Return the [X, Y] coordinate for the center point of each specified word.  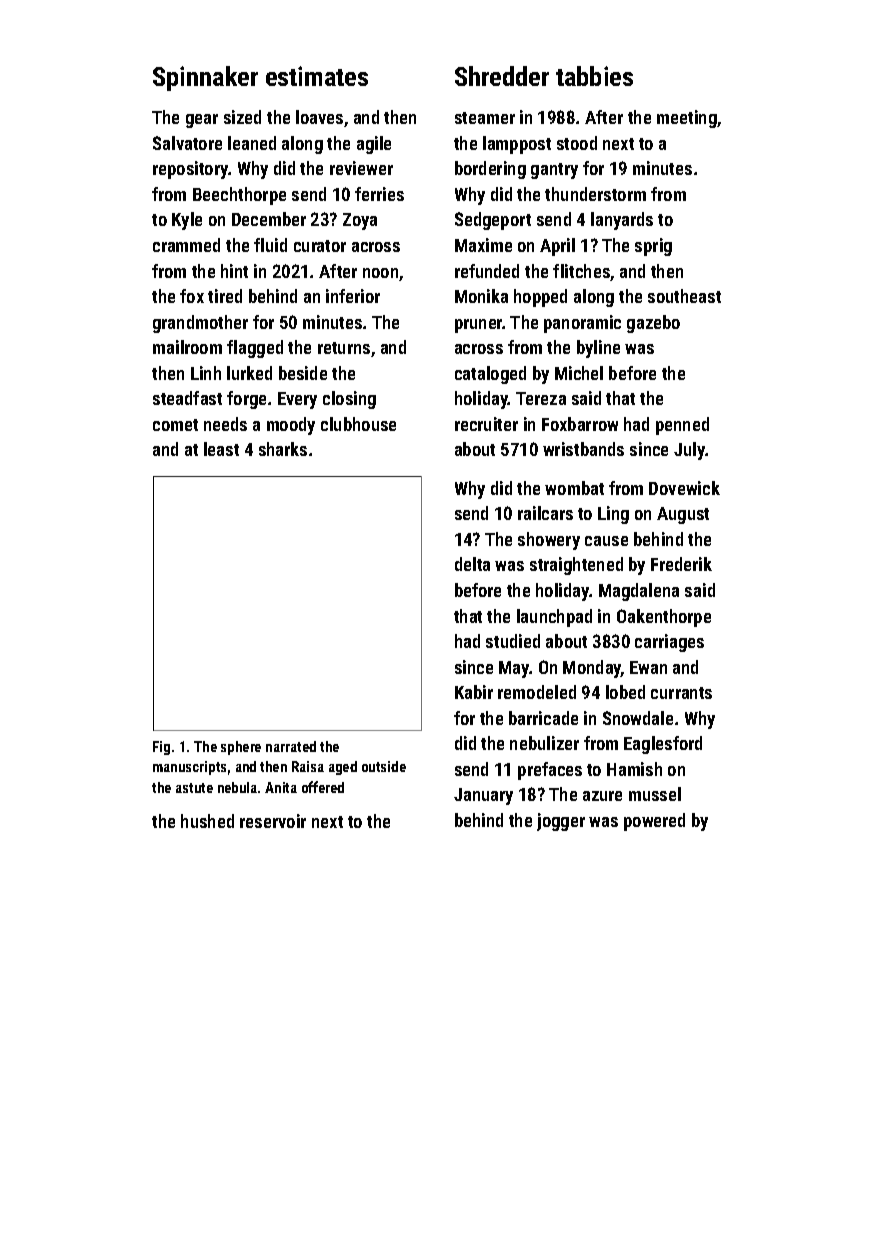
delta [472, 564]
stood [577, 143]
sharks [283, 449]
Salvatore [187, 143]
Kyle [187, 221]
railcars [545, 513]
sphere [241, 748]
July [689, 451]
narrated [291, 746]
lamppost [517, 145]
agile [374, 145]
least [221, 449]
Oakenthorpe [664, 618]
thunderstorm [595, 194]
